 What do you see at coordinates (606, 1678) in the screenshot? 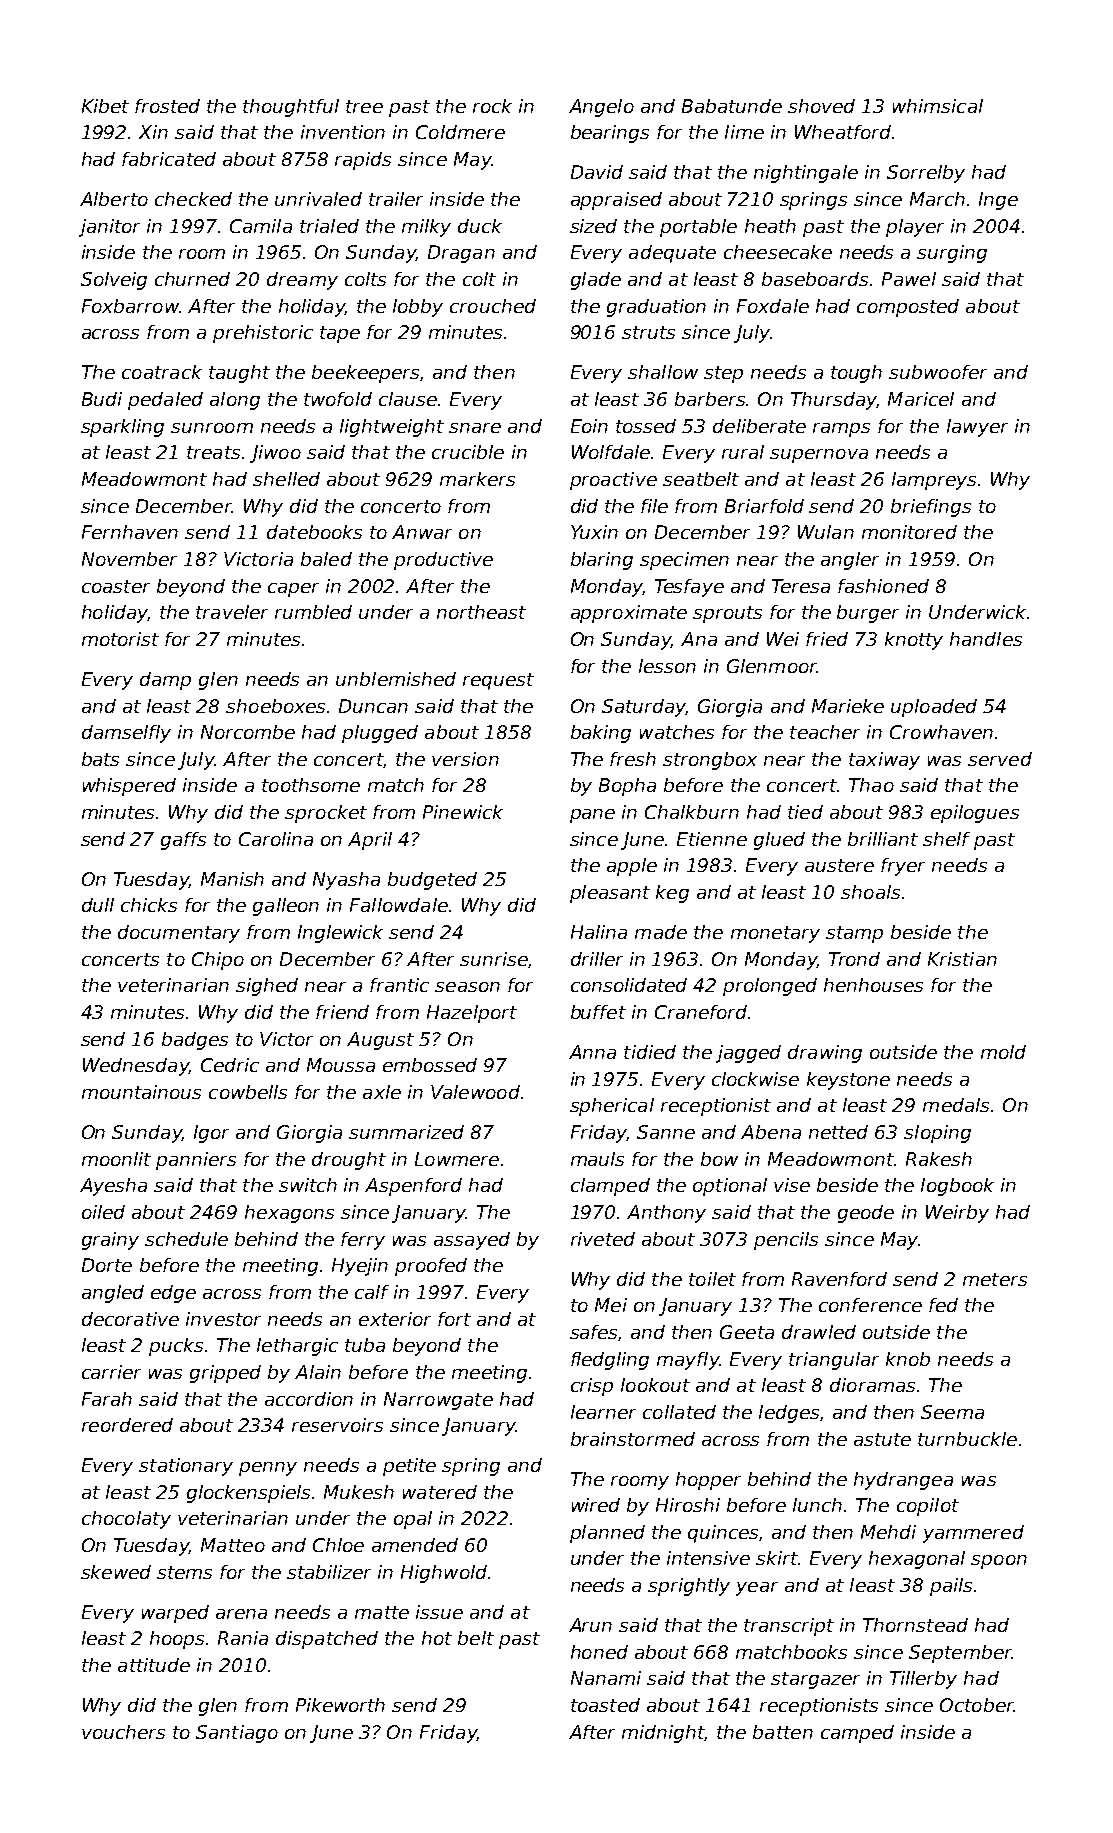
I see `Nanami` at bounding box center [606, 1678].
